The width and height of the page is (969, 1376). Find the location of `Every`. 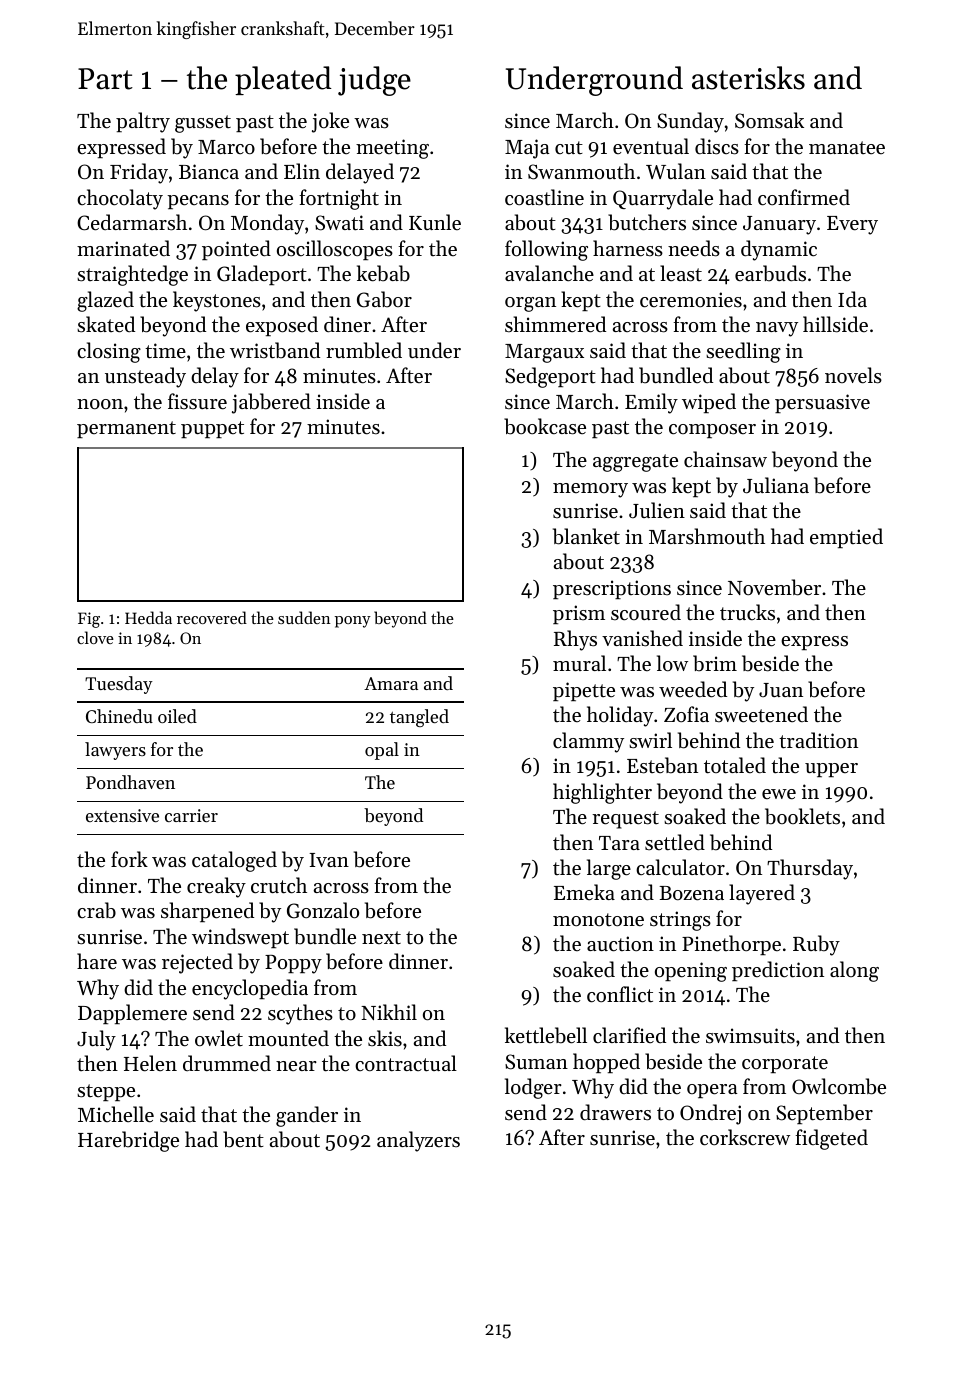

Every is located at coordinates (852, 225).
